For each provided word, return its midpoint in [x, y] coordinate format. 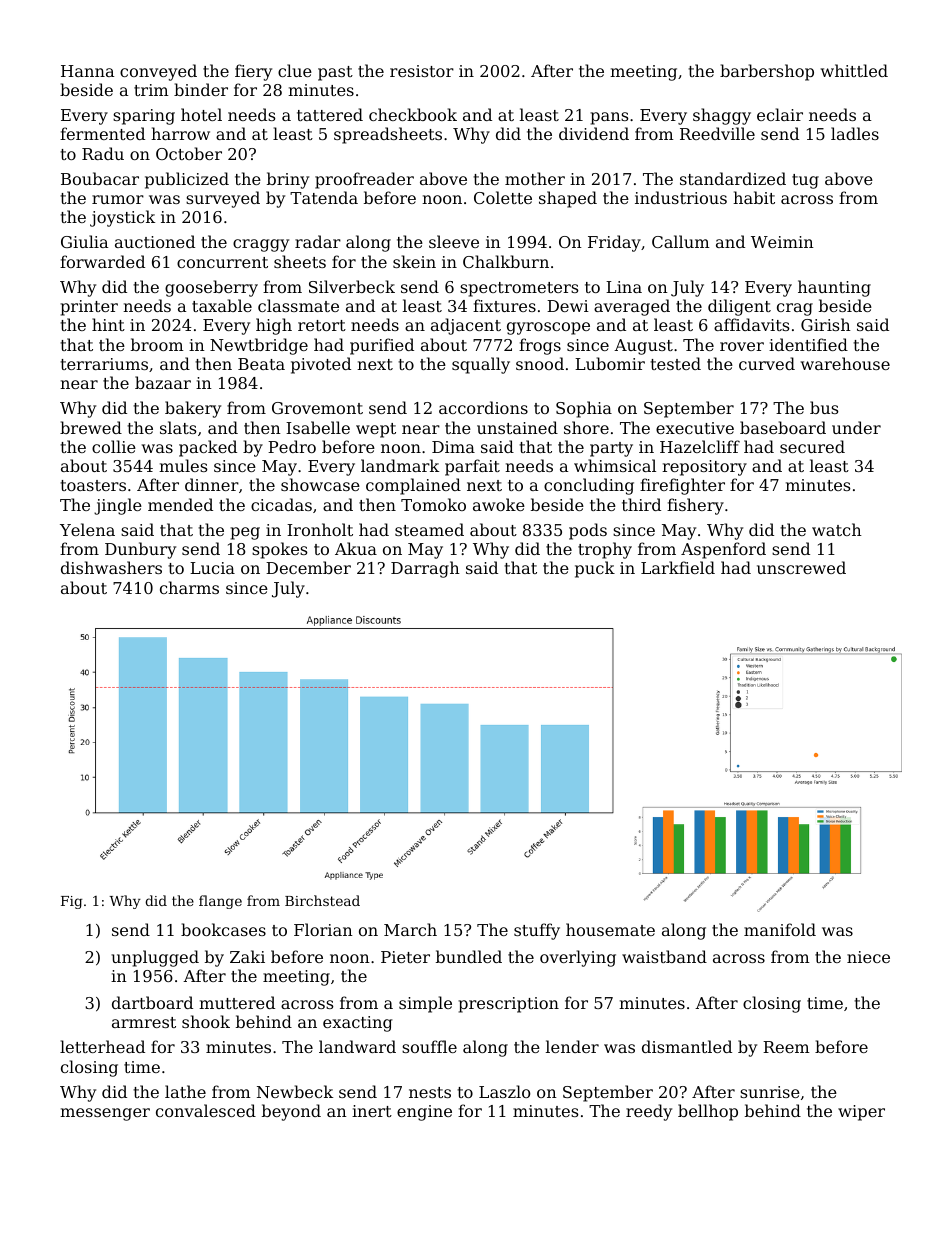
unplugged [155, 958]
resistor [422, 71]
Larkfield [678, 567]
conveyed [158, 72]
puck [595, 569]
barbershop [767, 72]
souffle [429, 1046]
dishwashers [111, 567]
